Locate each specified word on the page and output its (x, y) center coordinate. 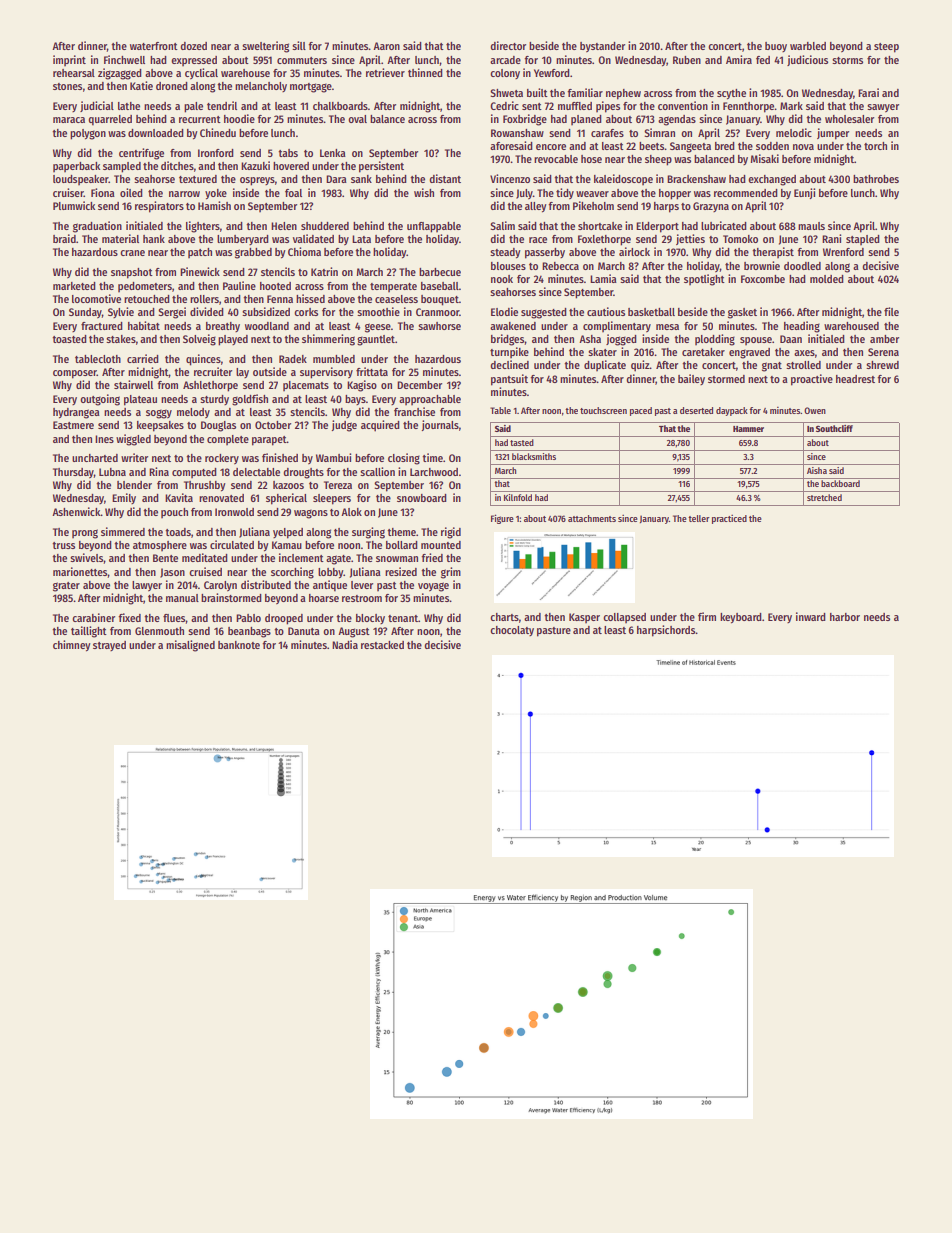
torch (875, 146)
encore (551, 147)
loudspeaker (81, 180)
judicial (97, 106)
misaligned (190, 646)
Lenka (333, 153)
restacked (382, 645)
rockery (222, 459)
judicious (807, 60)
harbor (845, 617)
